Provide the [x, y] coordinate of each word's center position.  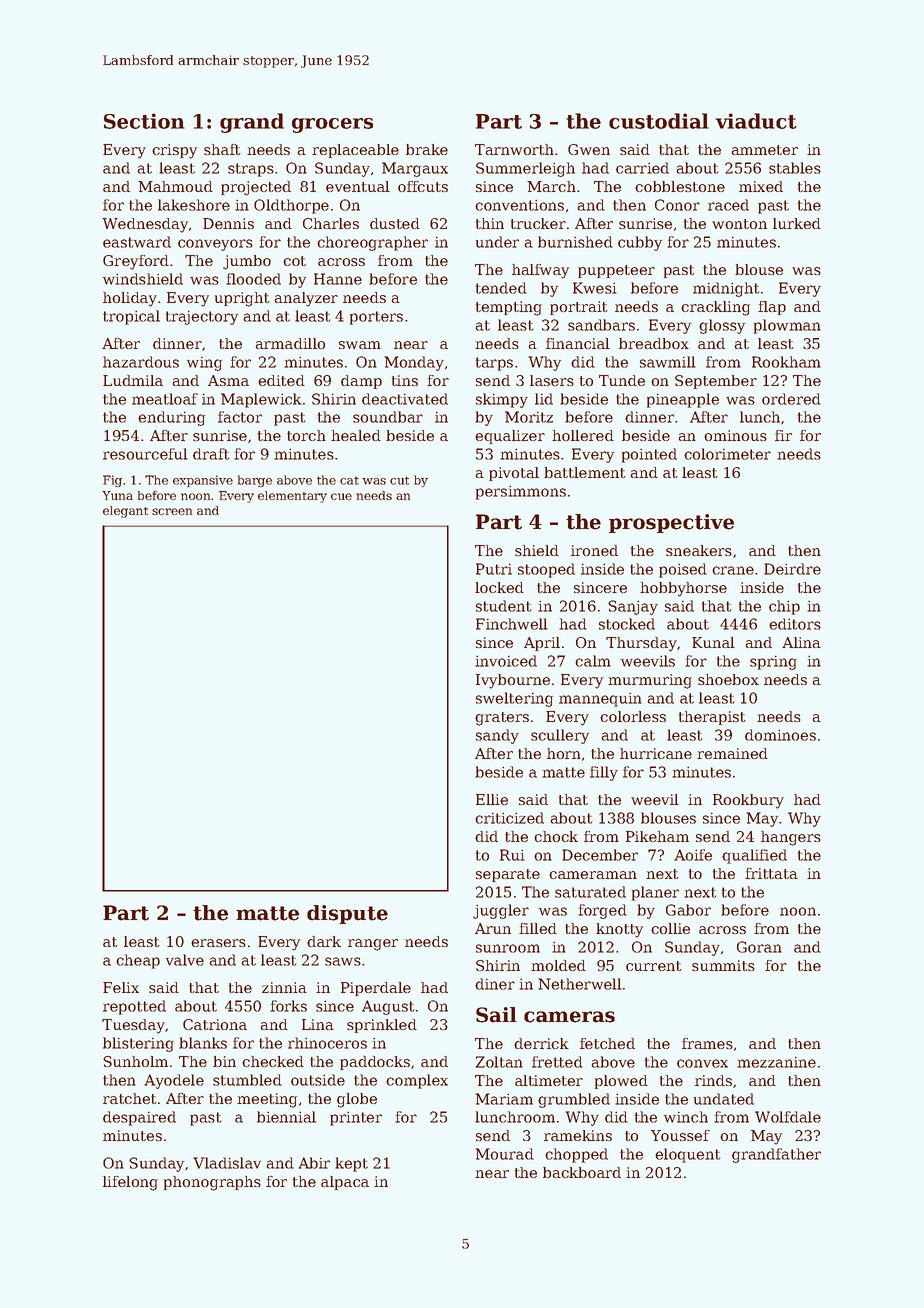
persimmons [521, 492]
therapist [712, 718]
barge [255, 481]
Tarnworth [514, 149]
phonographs [212, 1183]
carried [642, 168]
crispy [174, 151]
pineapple [683, 400]
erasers [218, 943]
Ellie [492, 799]
